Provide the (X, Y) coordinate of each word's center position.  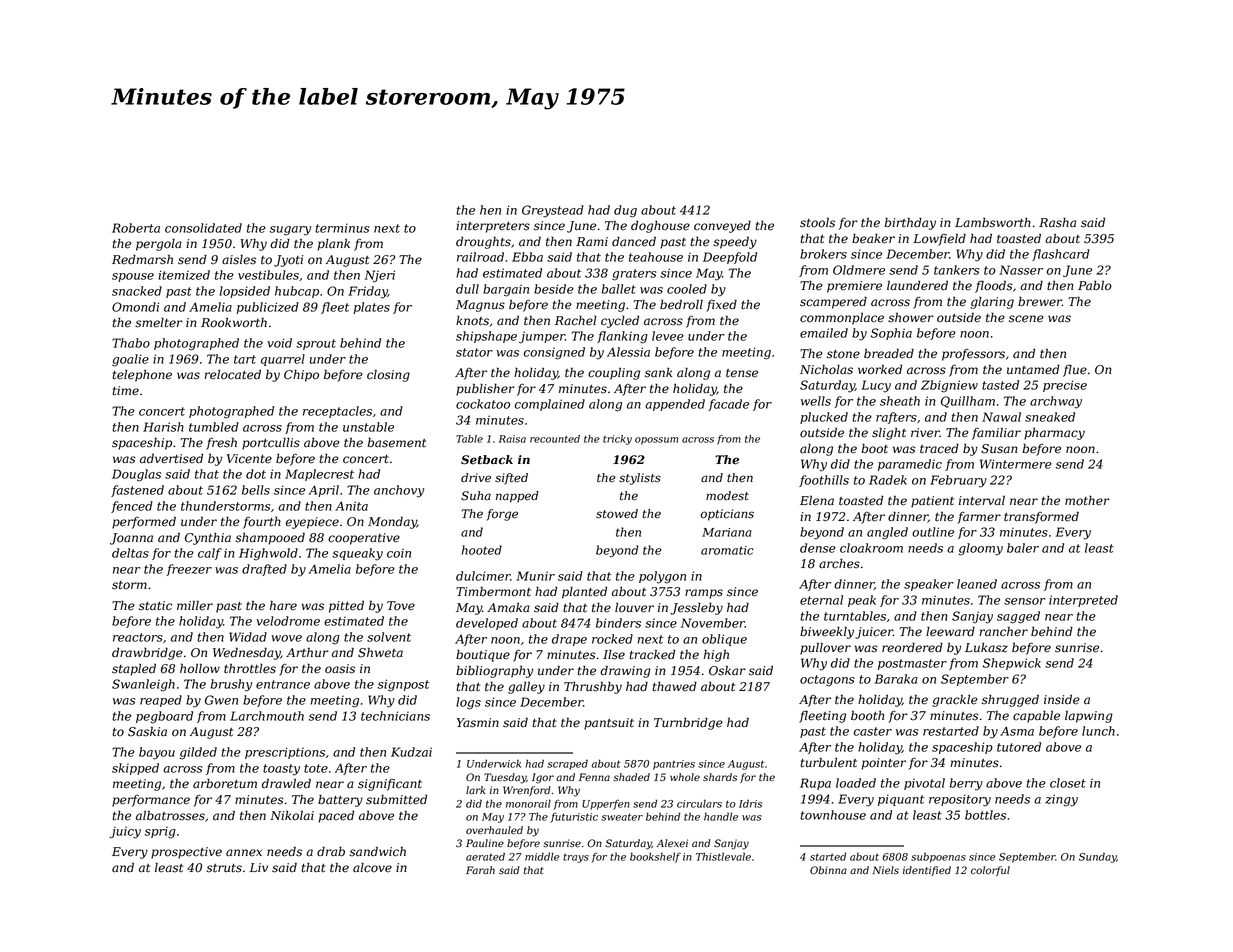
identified (927, 871)
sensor (1025, 601)
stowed (617, 514)
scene (1026, 319)
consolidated (203, 228)
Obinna (828, 870)
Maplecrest (319, 475)
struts (224, 868)
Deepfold (730, 258)
